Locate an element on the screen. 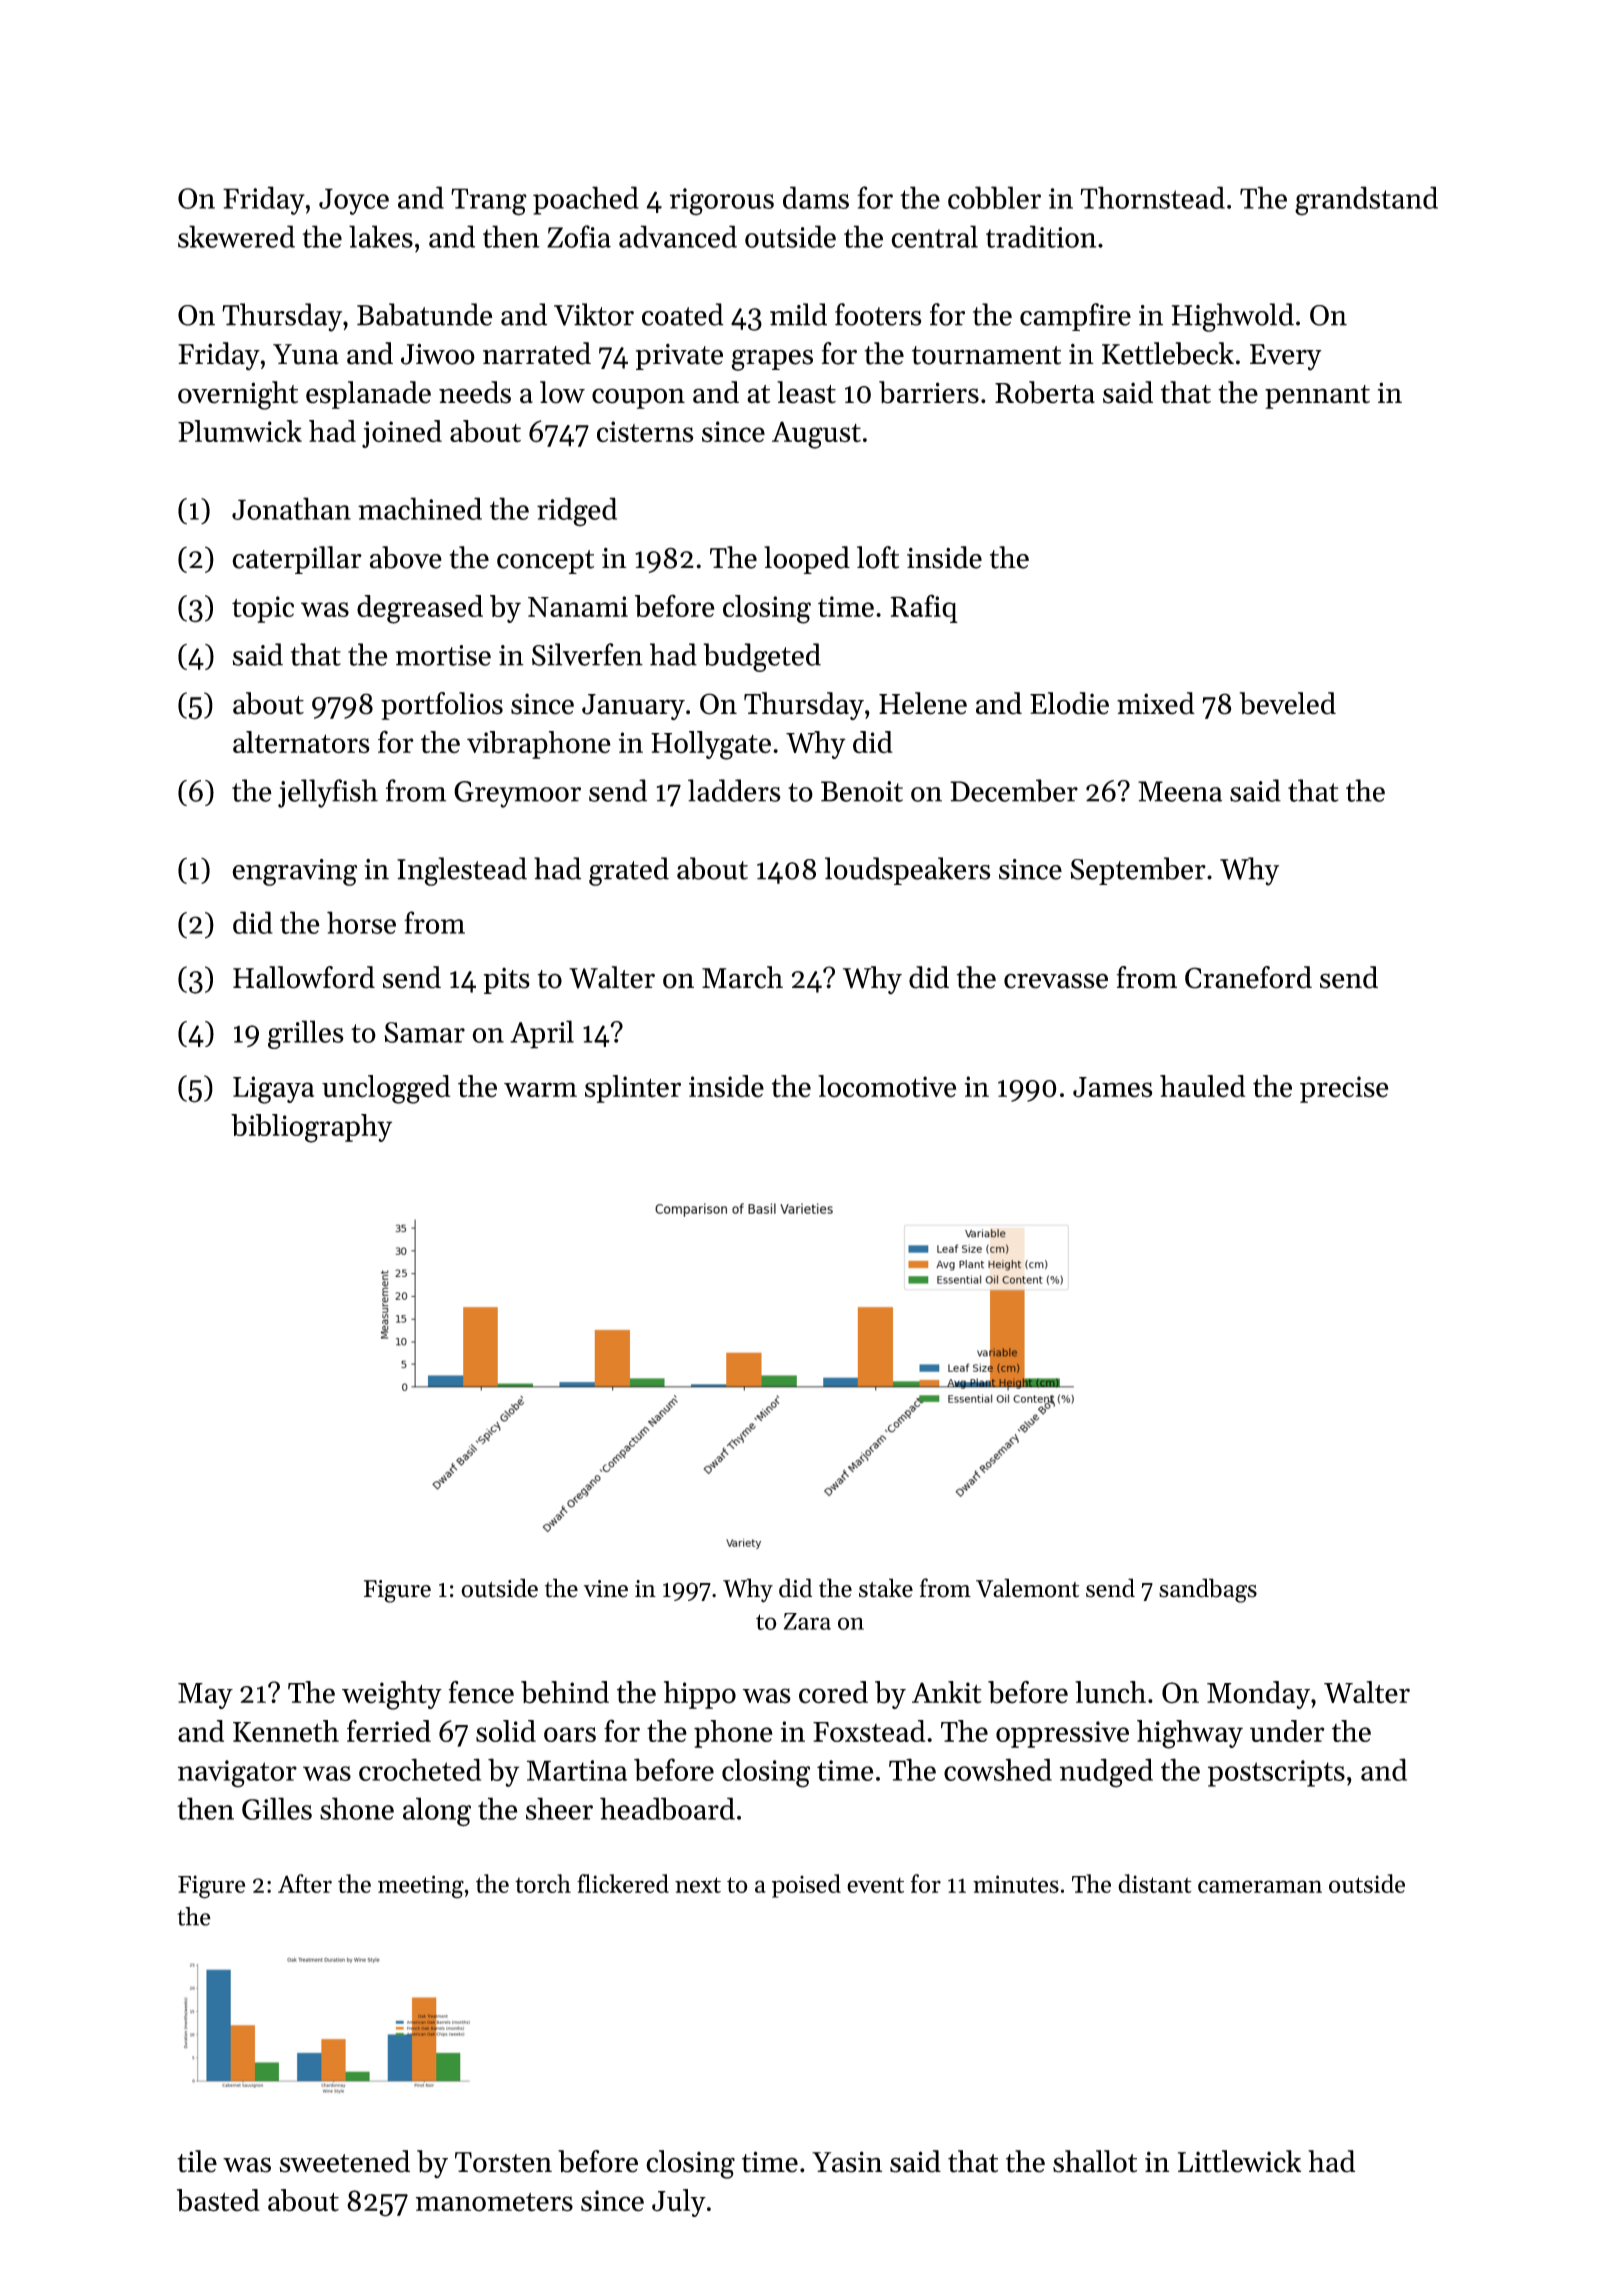 The width and height of the screenshot is (1620, 2292). warm is located at coordinates (540, 1089).
